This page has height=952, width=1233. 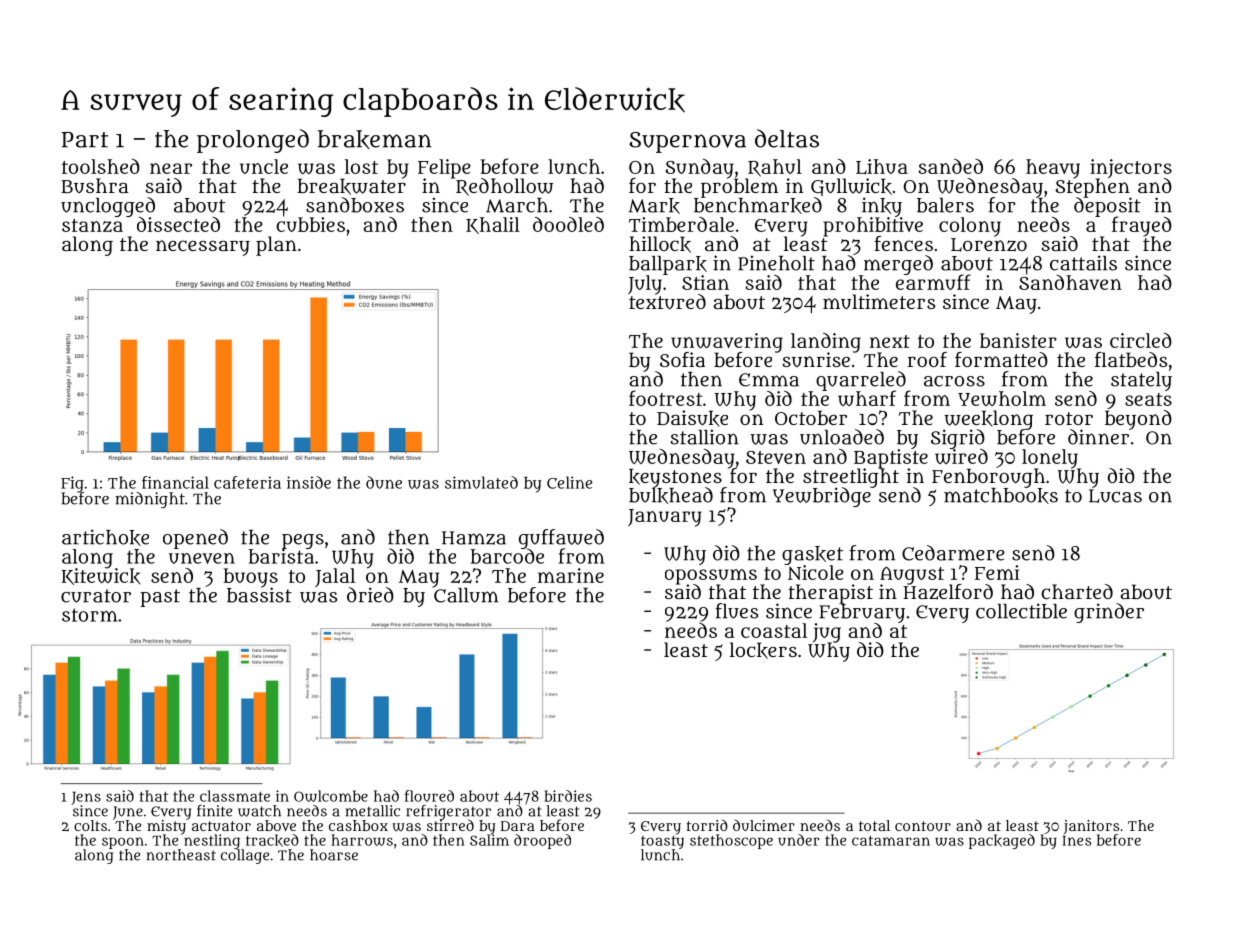 What do you see at coordinates (166, 827) in the page?
I see `misty` at bounding box center [166, 827].
